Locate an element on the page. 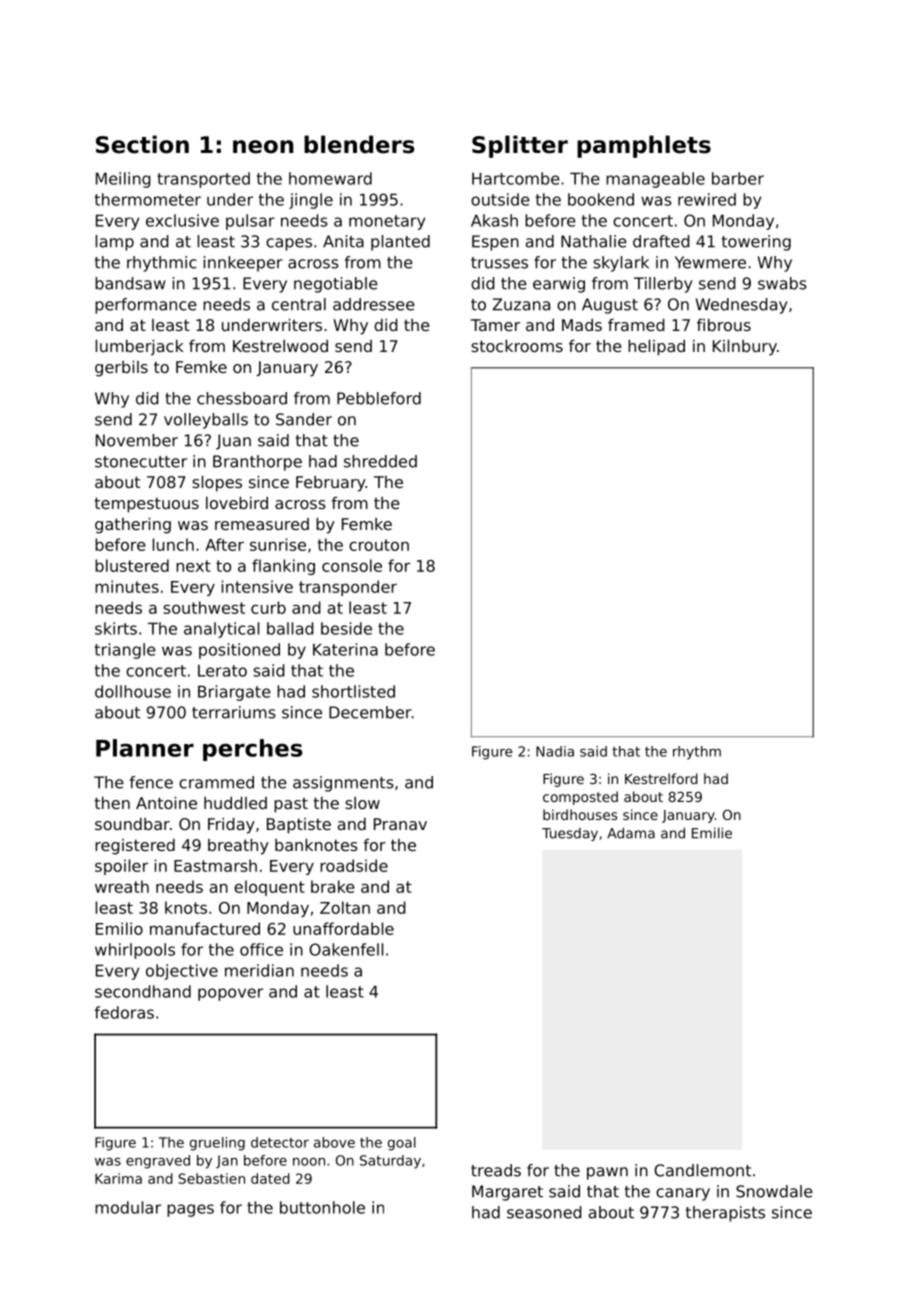 The image size is (908, 1316). modular is located at coordinates (128, 1207).
